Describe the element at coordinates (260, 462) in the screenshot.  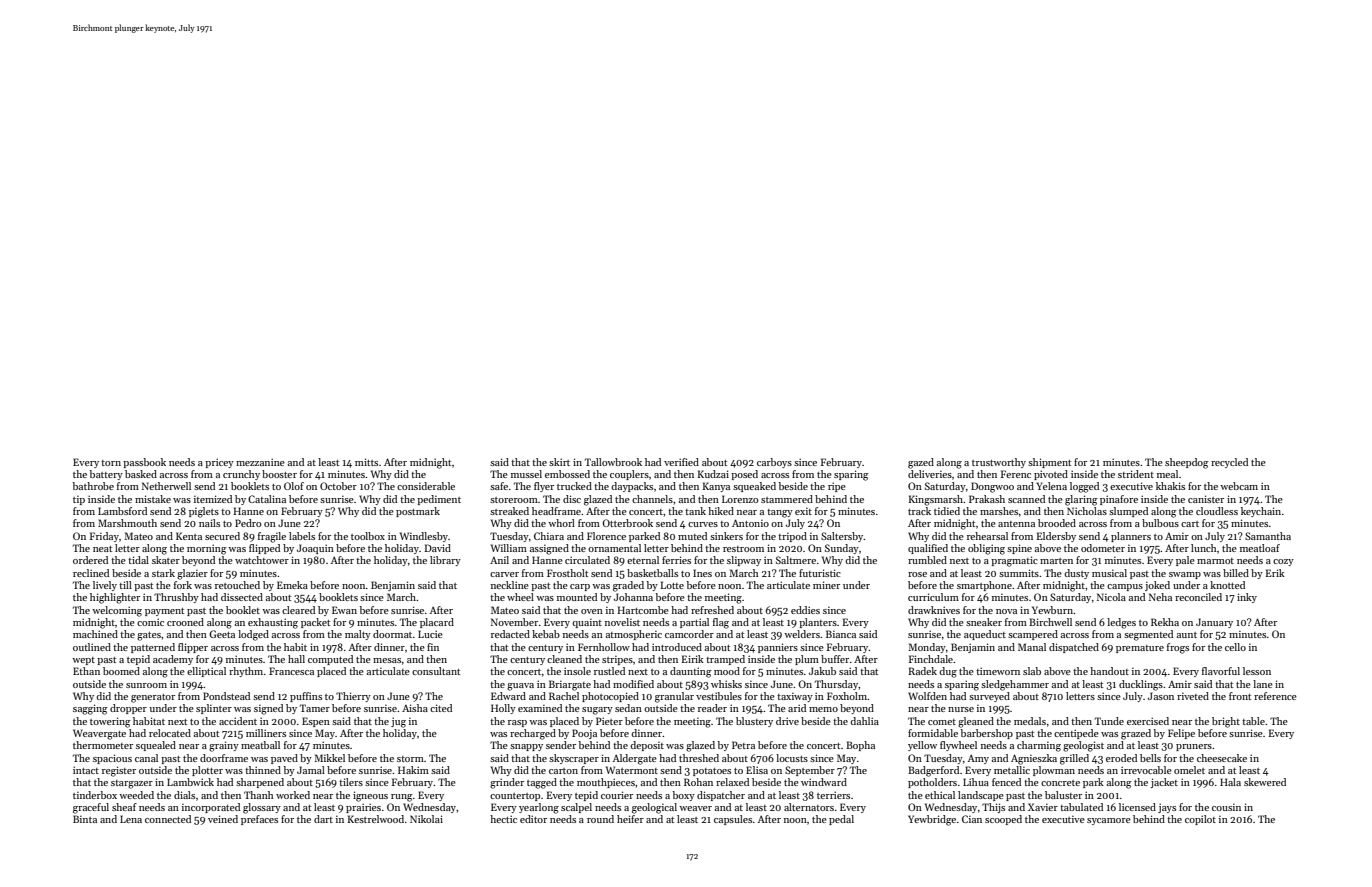
I see `mezzanine` at that location.
